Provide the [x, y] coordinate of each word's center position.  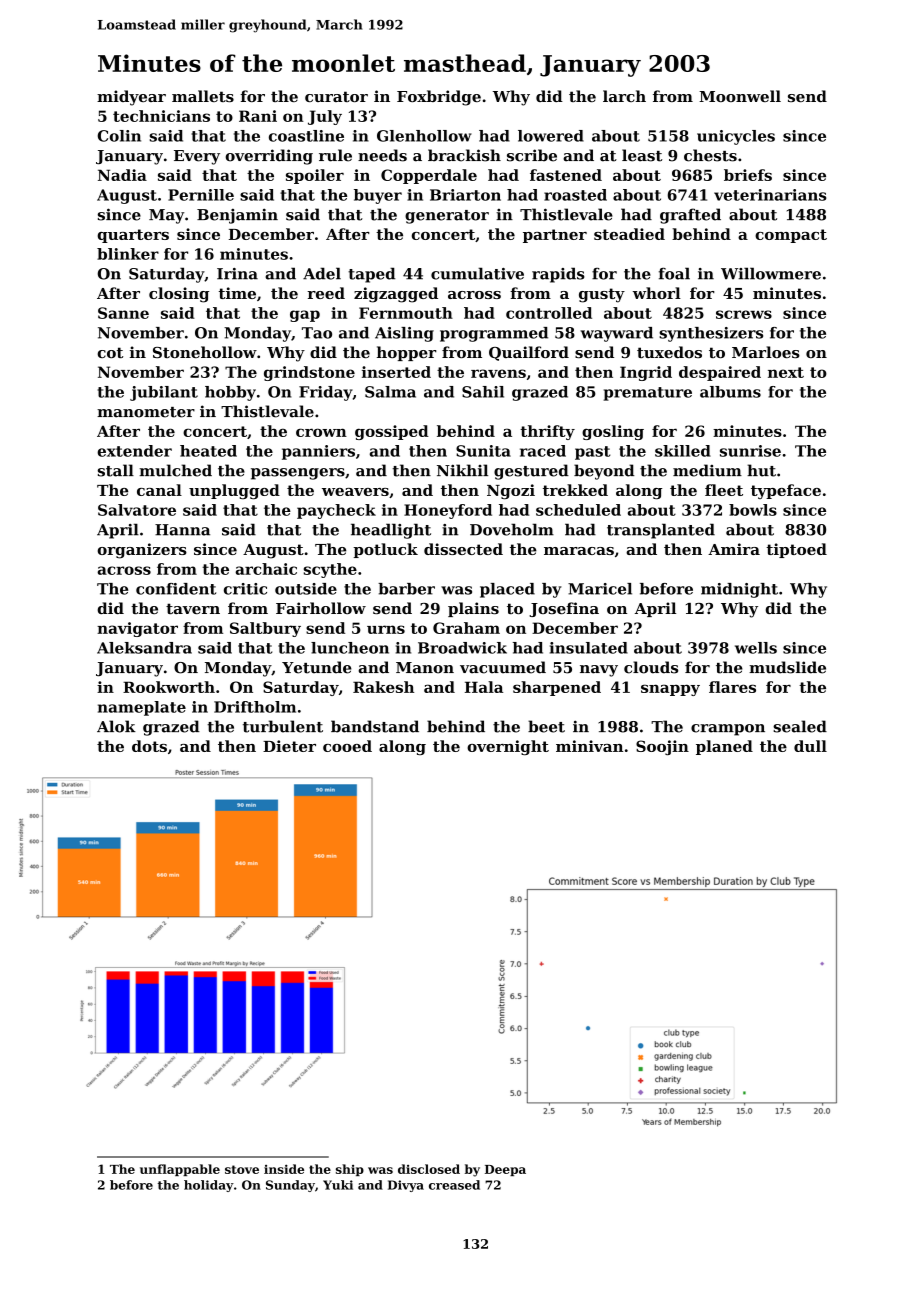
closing [179, 295]
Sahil [483, 392]
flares [732, 687]
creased [454, 1185]
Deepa [505, 1170]
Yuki [338, 1185]
